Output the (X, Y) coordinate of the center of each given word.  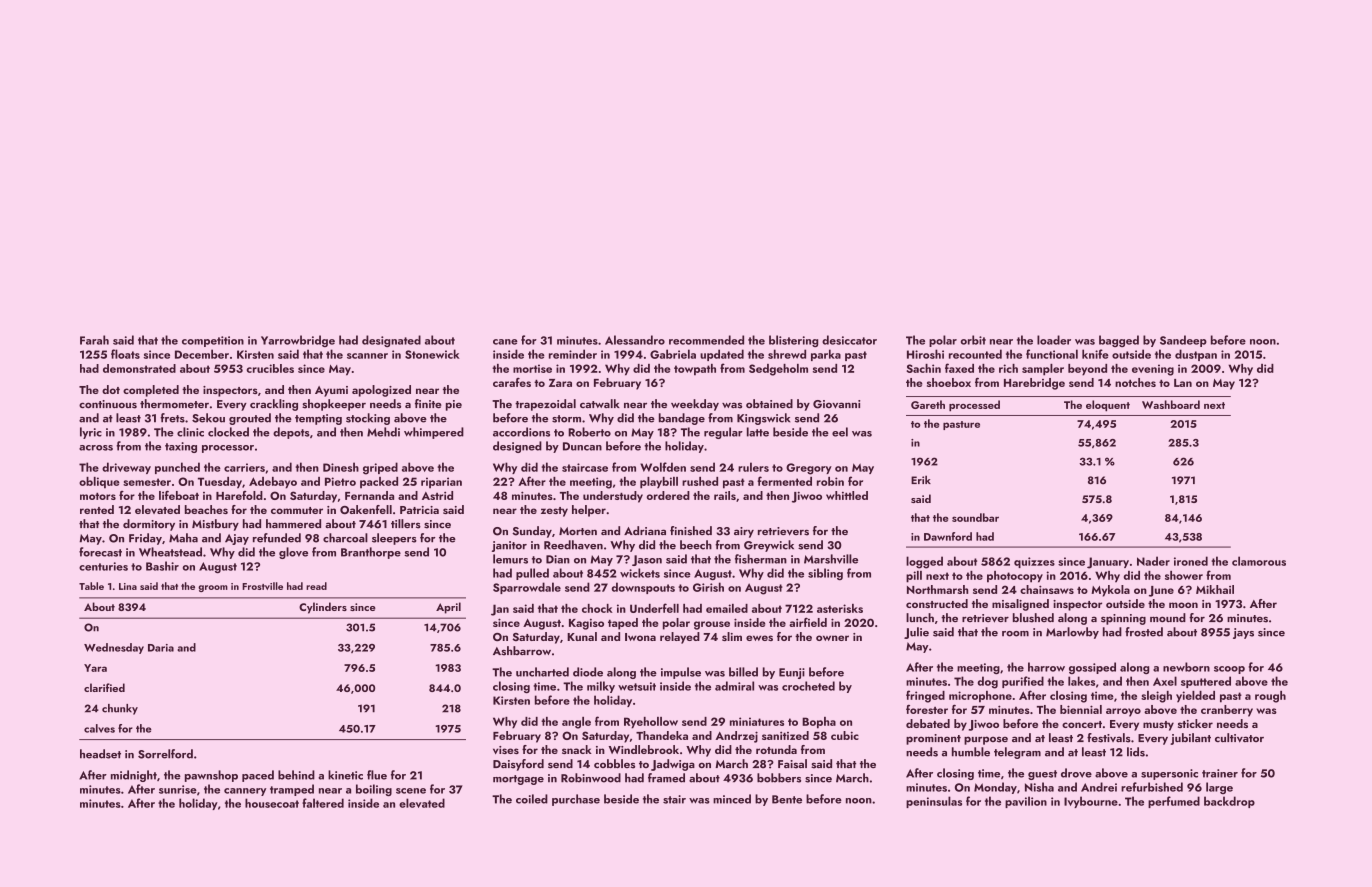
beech (696, 545)
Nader (1153, 561)
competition (213, 341)
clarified (104, 687)
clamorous (1259, 561)
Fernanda (369, 495)
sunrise (178, 789)
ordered (668, 495)
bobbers (779, 778)
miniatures (757, 721)
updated (722, 355)
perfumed (1174, 802)
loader (1054, 340)
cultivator (1239, 738)
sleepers (394, 539)
